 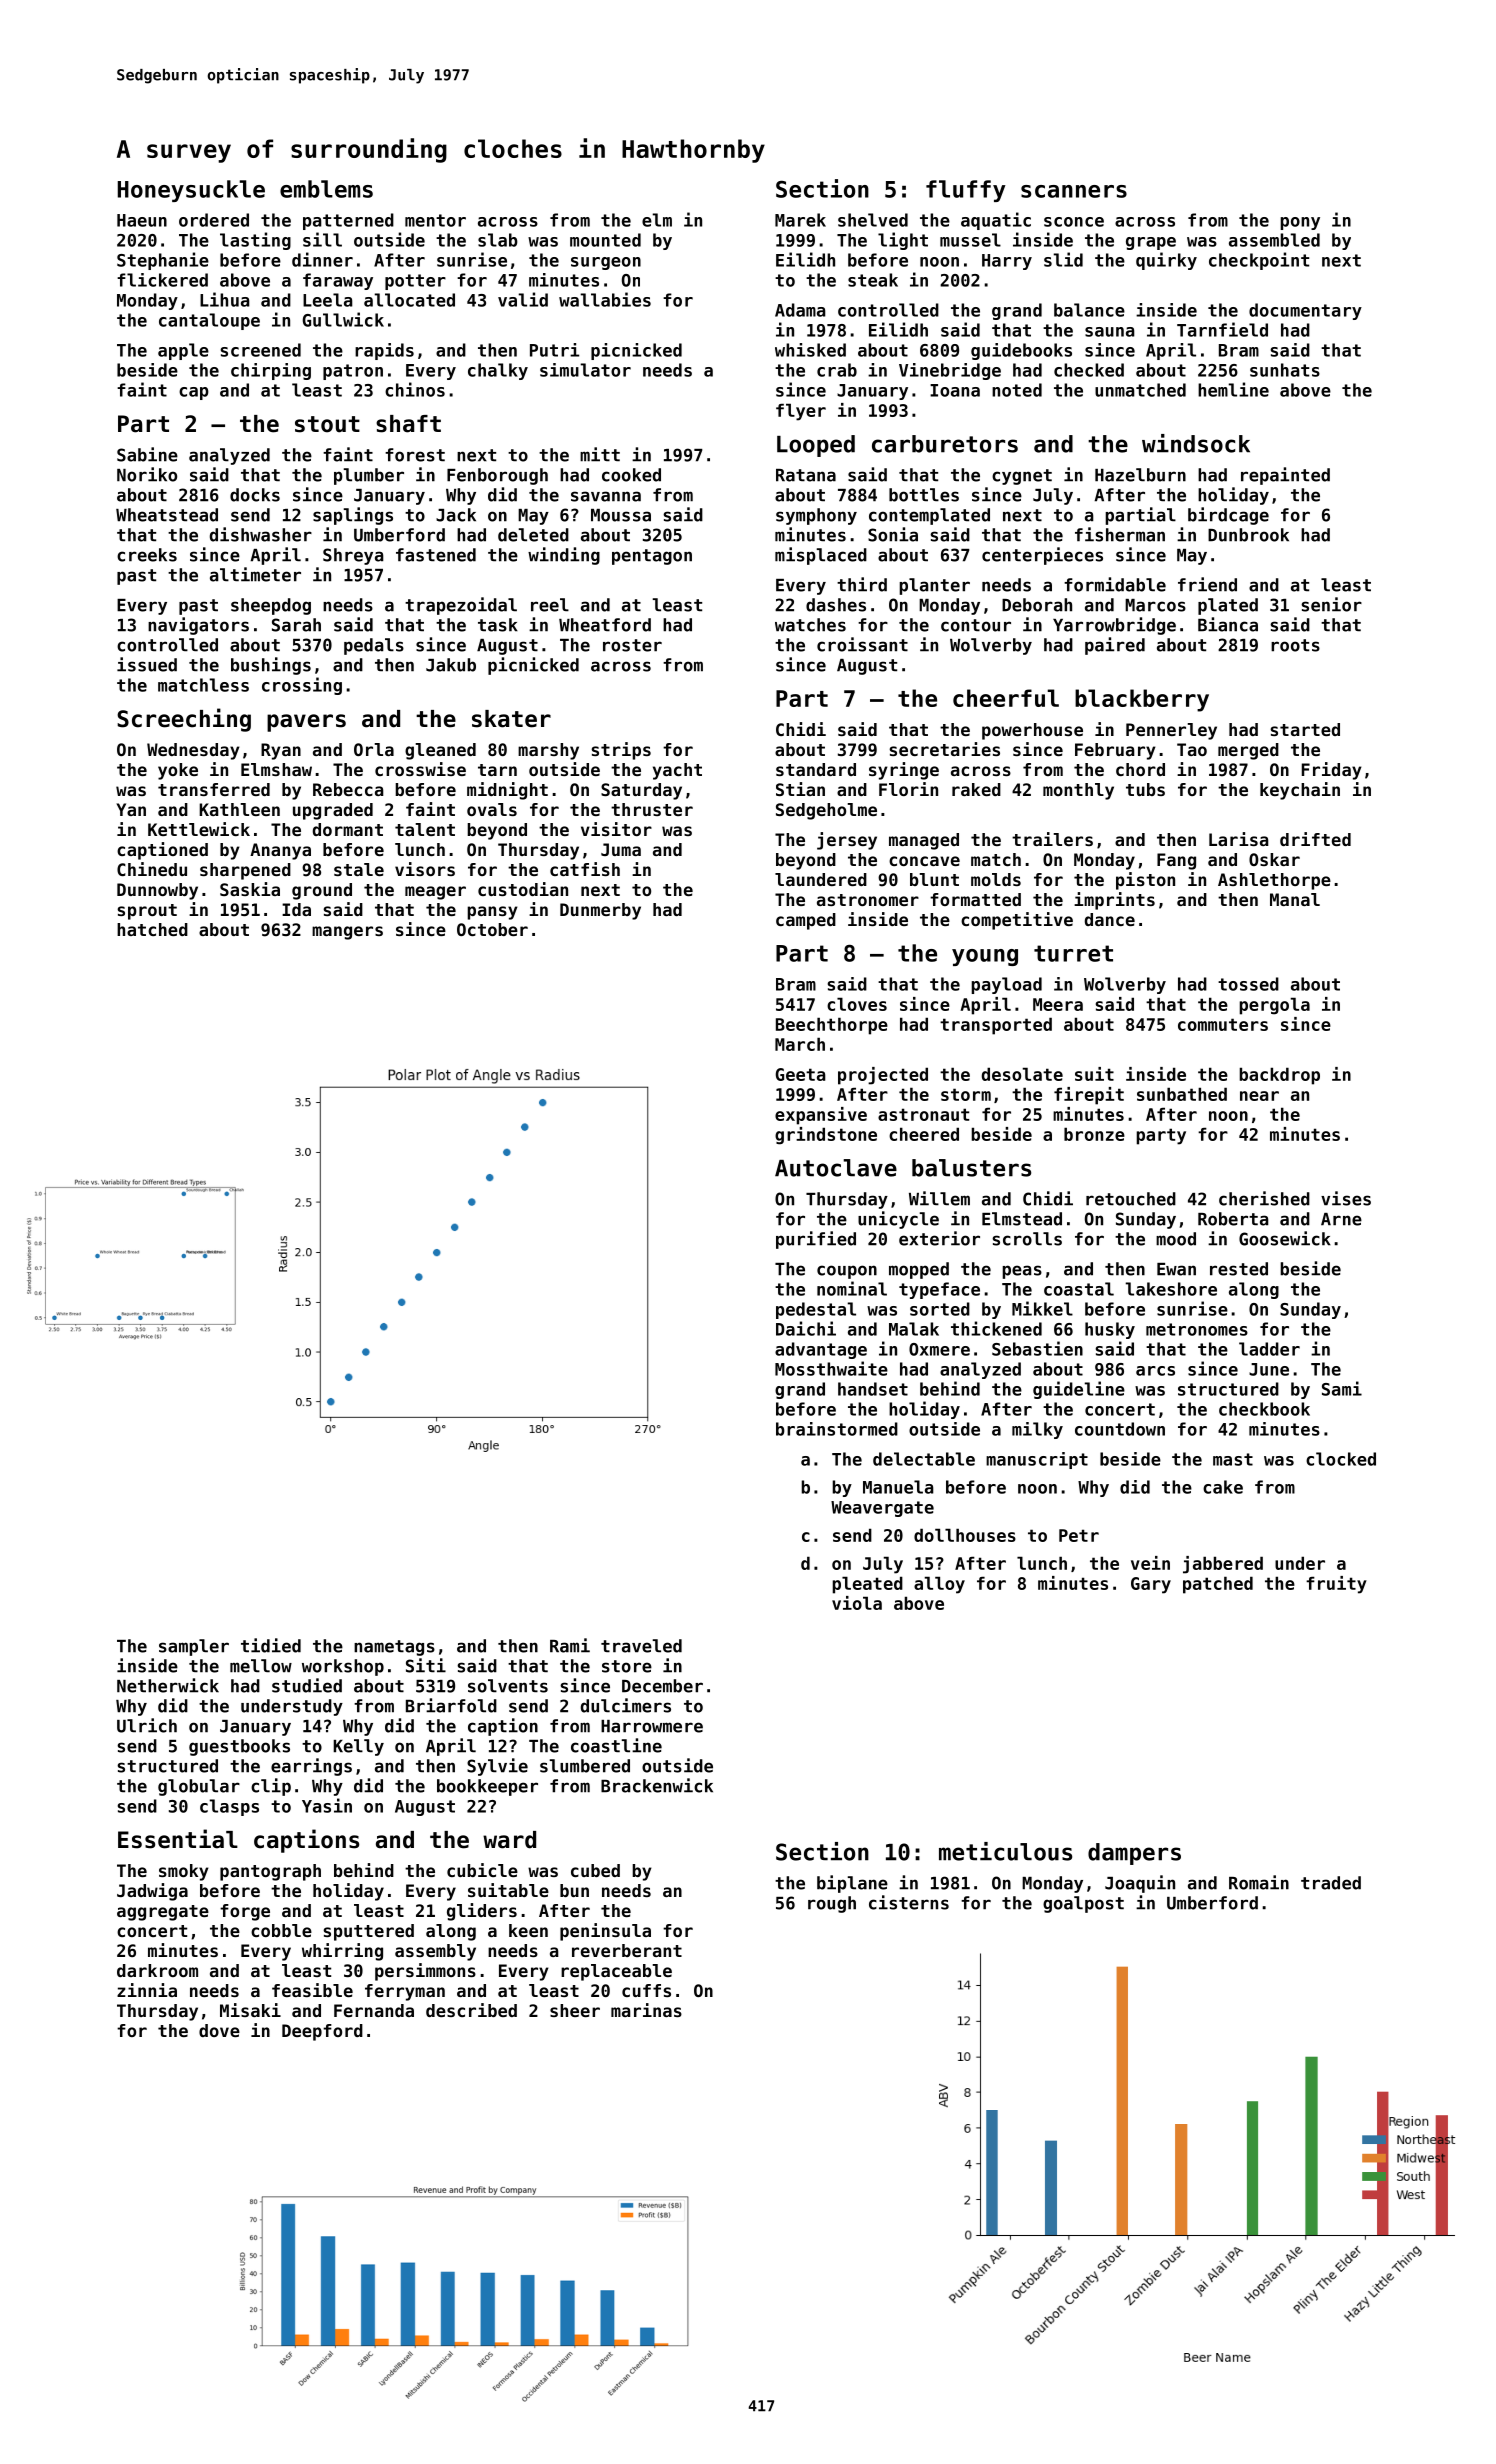 I want to click on nominal, so click(x=852, y=1288).
